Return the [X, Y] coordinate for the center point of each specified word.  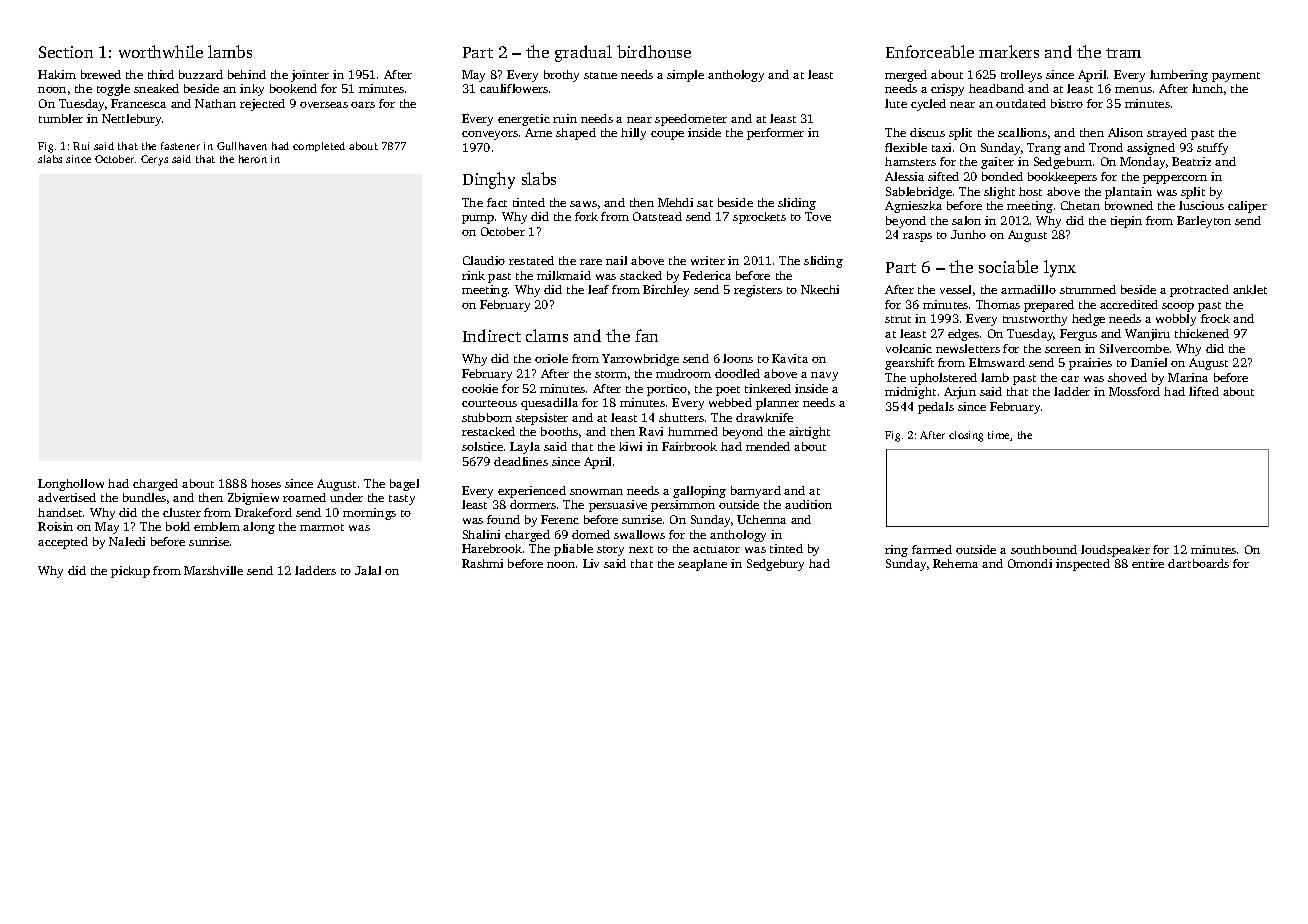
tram [1123, 53]
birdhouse [654, 51]
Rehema [955, 563]
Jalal [368, 570]
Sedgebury [775, 565]
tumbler [61, 118]
